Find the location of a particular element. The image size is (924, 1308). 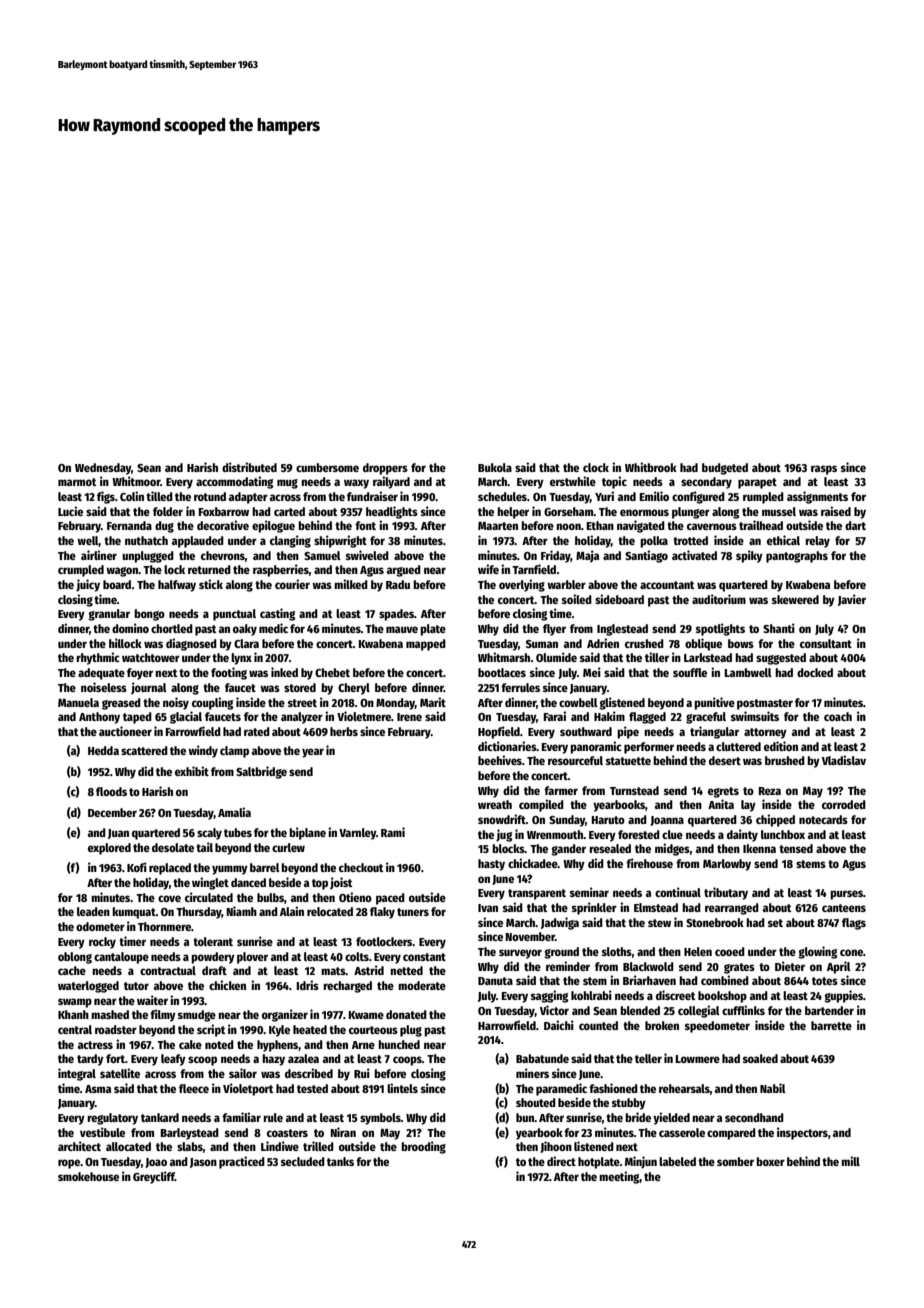

budgeted is located at coordinates (725, 469).
